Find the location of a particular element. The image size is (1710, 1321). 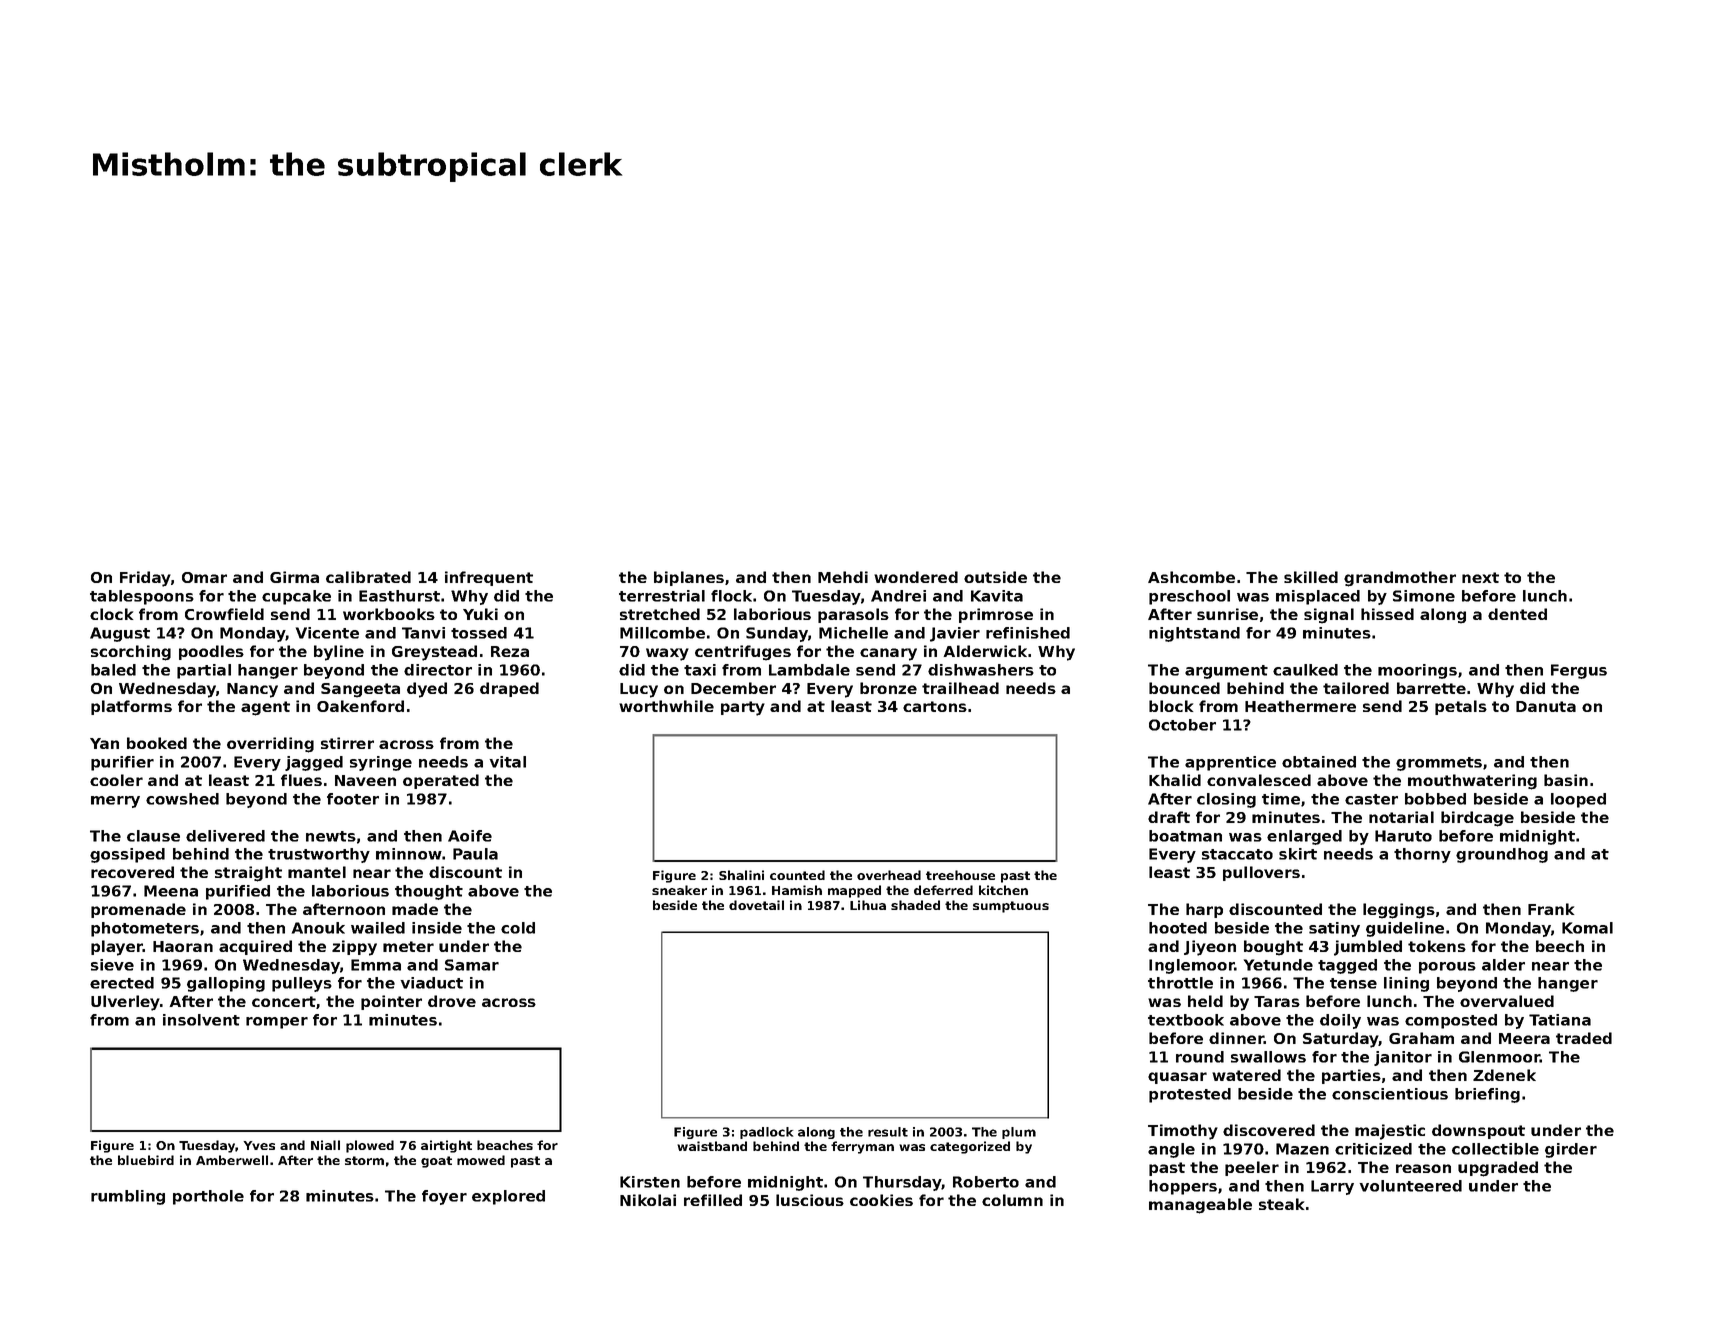

storm is located at coordinates (364, 1160).
